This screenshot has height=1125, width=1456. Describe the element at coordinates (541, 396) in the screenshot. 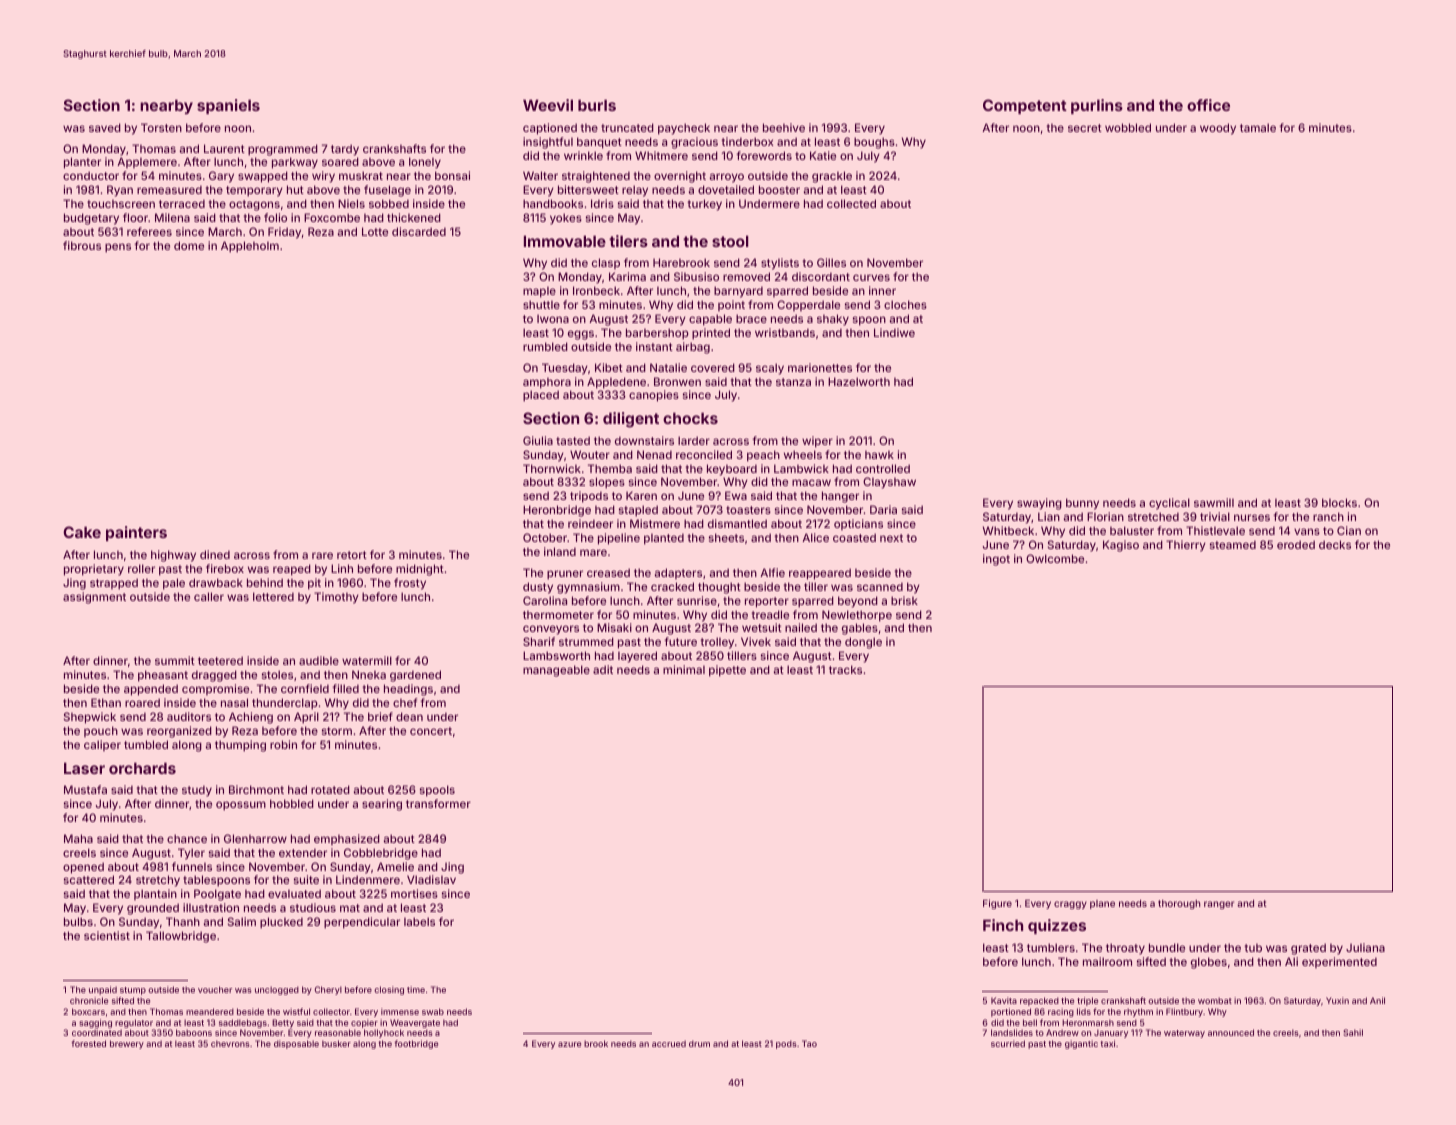

I see `placed` at that location.
